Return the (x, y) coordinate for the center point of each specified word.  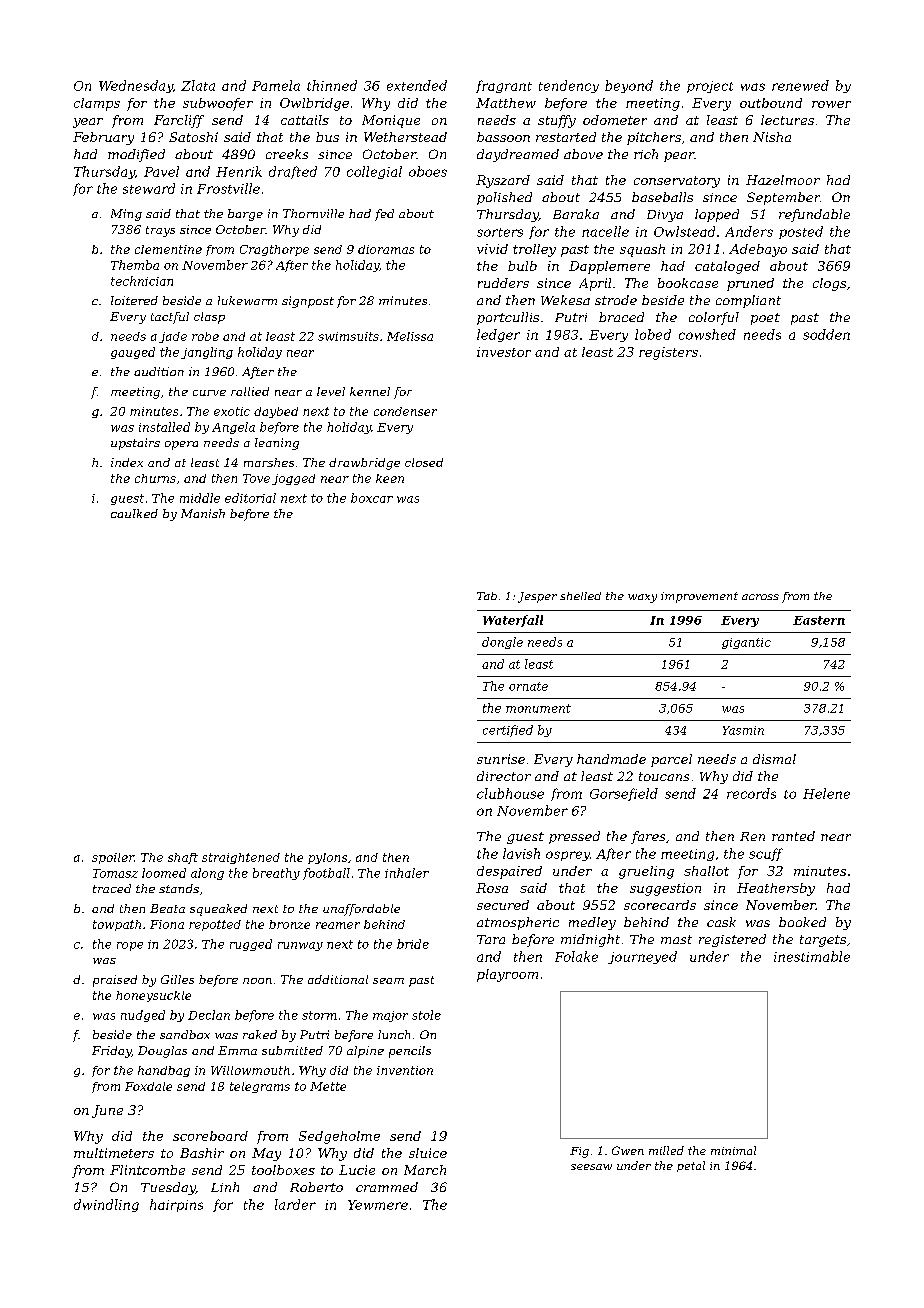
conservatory (677, 182)
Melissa (410, 336)
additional (338, 979)
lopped (717, 215)
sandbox (185, 1034)
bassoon (503, 137)
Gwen (628, 1150)
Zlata (198, 85)
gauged (133, 353)
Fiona (167, 924)
